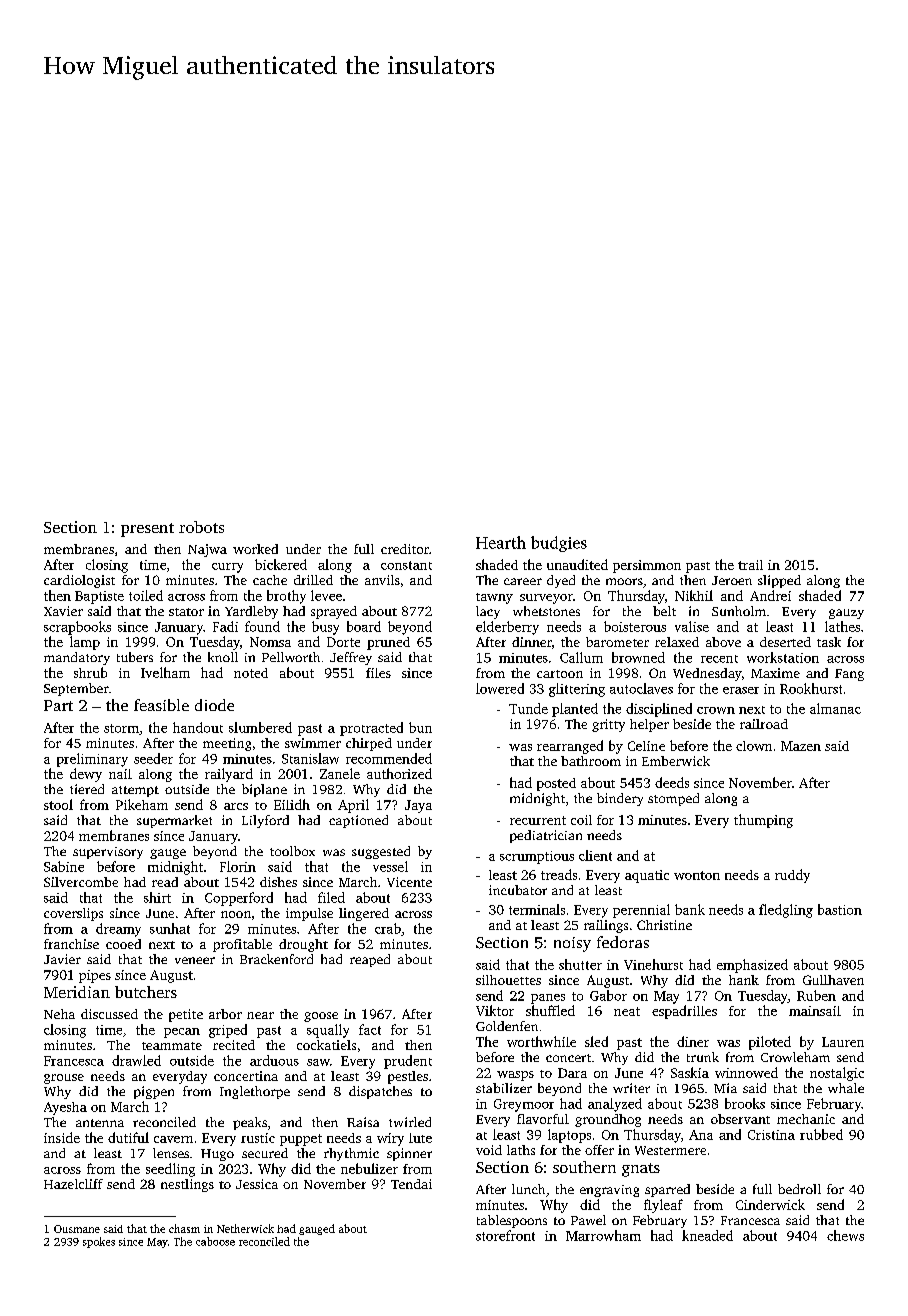  Describe the element at coordinates (147, 530) in the page. I see `present` at that location.
